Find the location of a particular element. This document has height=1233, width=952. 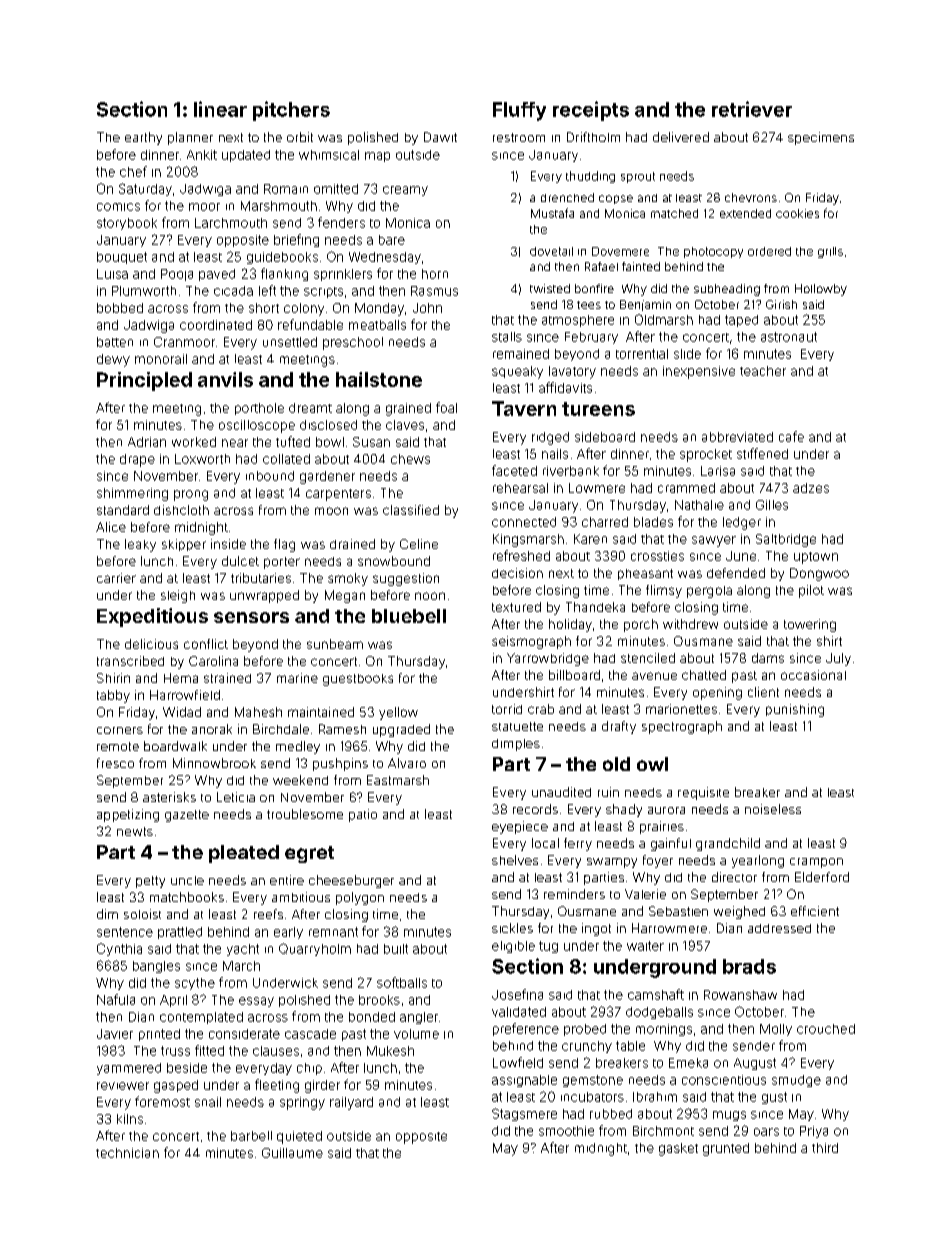

quieted is located at coordinates (299, 1137).
